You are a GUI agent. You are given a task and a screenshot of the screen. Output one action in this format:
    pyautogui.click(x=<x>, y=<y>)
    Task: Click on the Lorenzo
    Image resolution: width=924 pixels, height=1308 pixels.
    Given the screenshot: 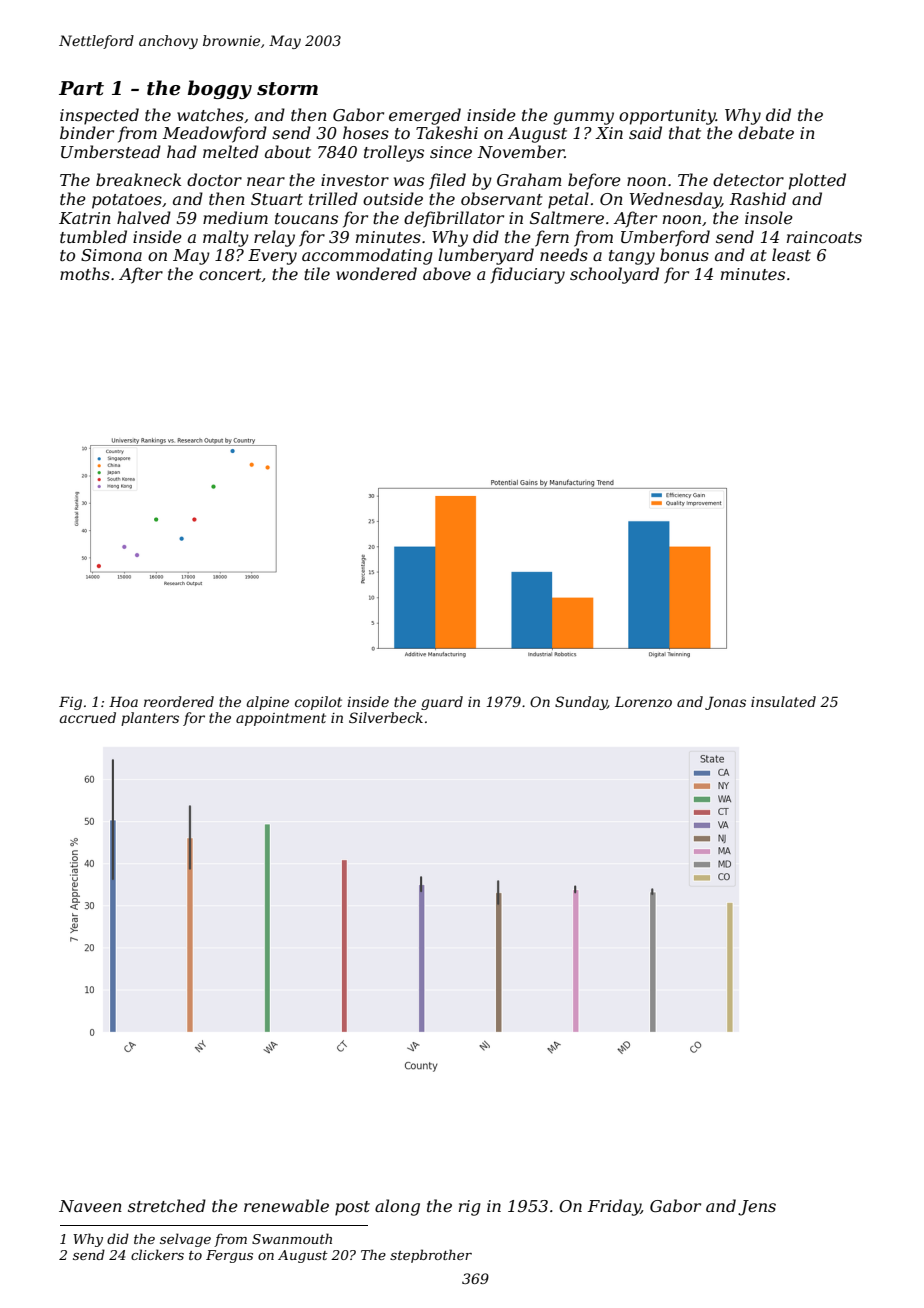 What is the action you would take?
    pyautogui.click(x=643, y=702)
